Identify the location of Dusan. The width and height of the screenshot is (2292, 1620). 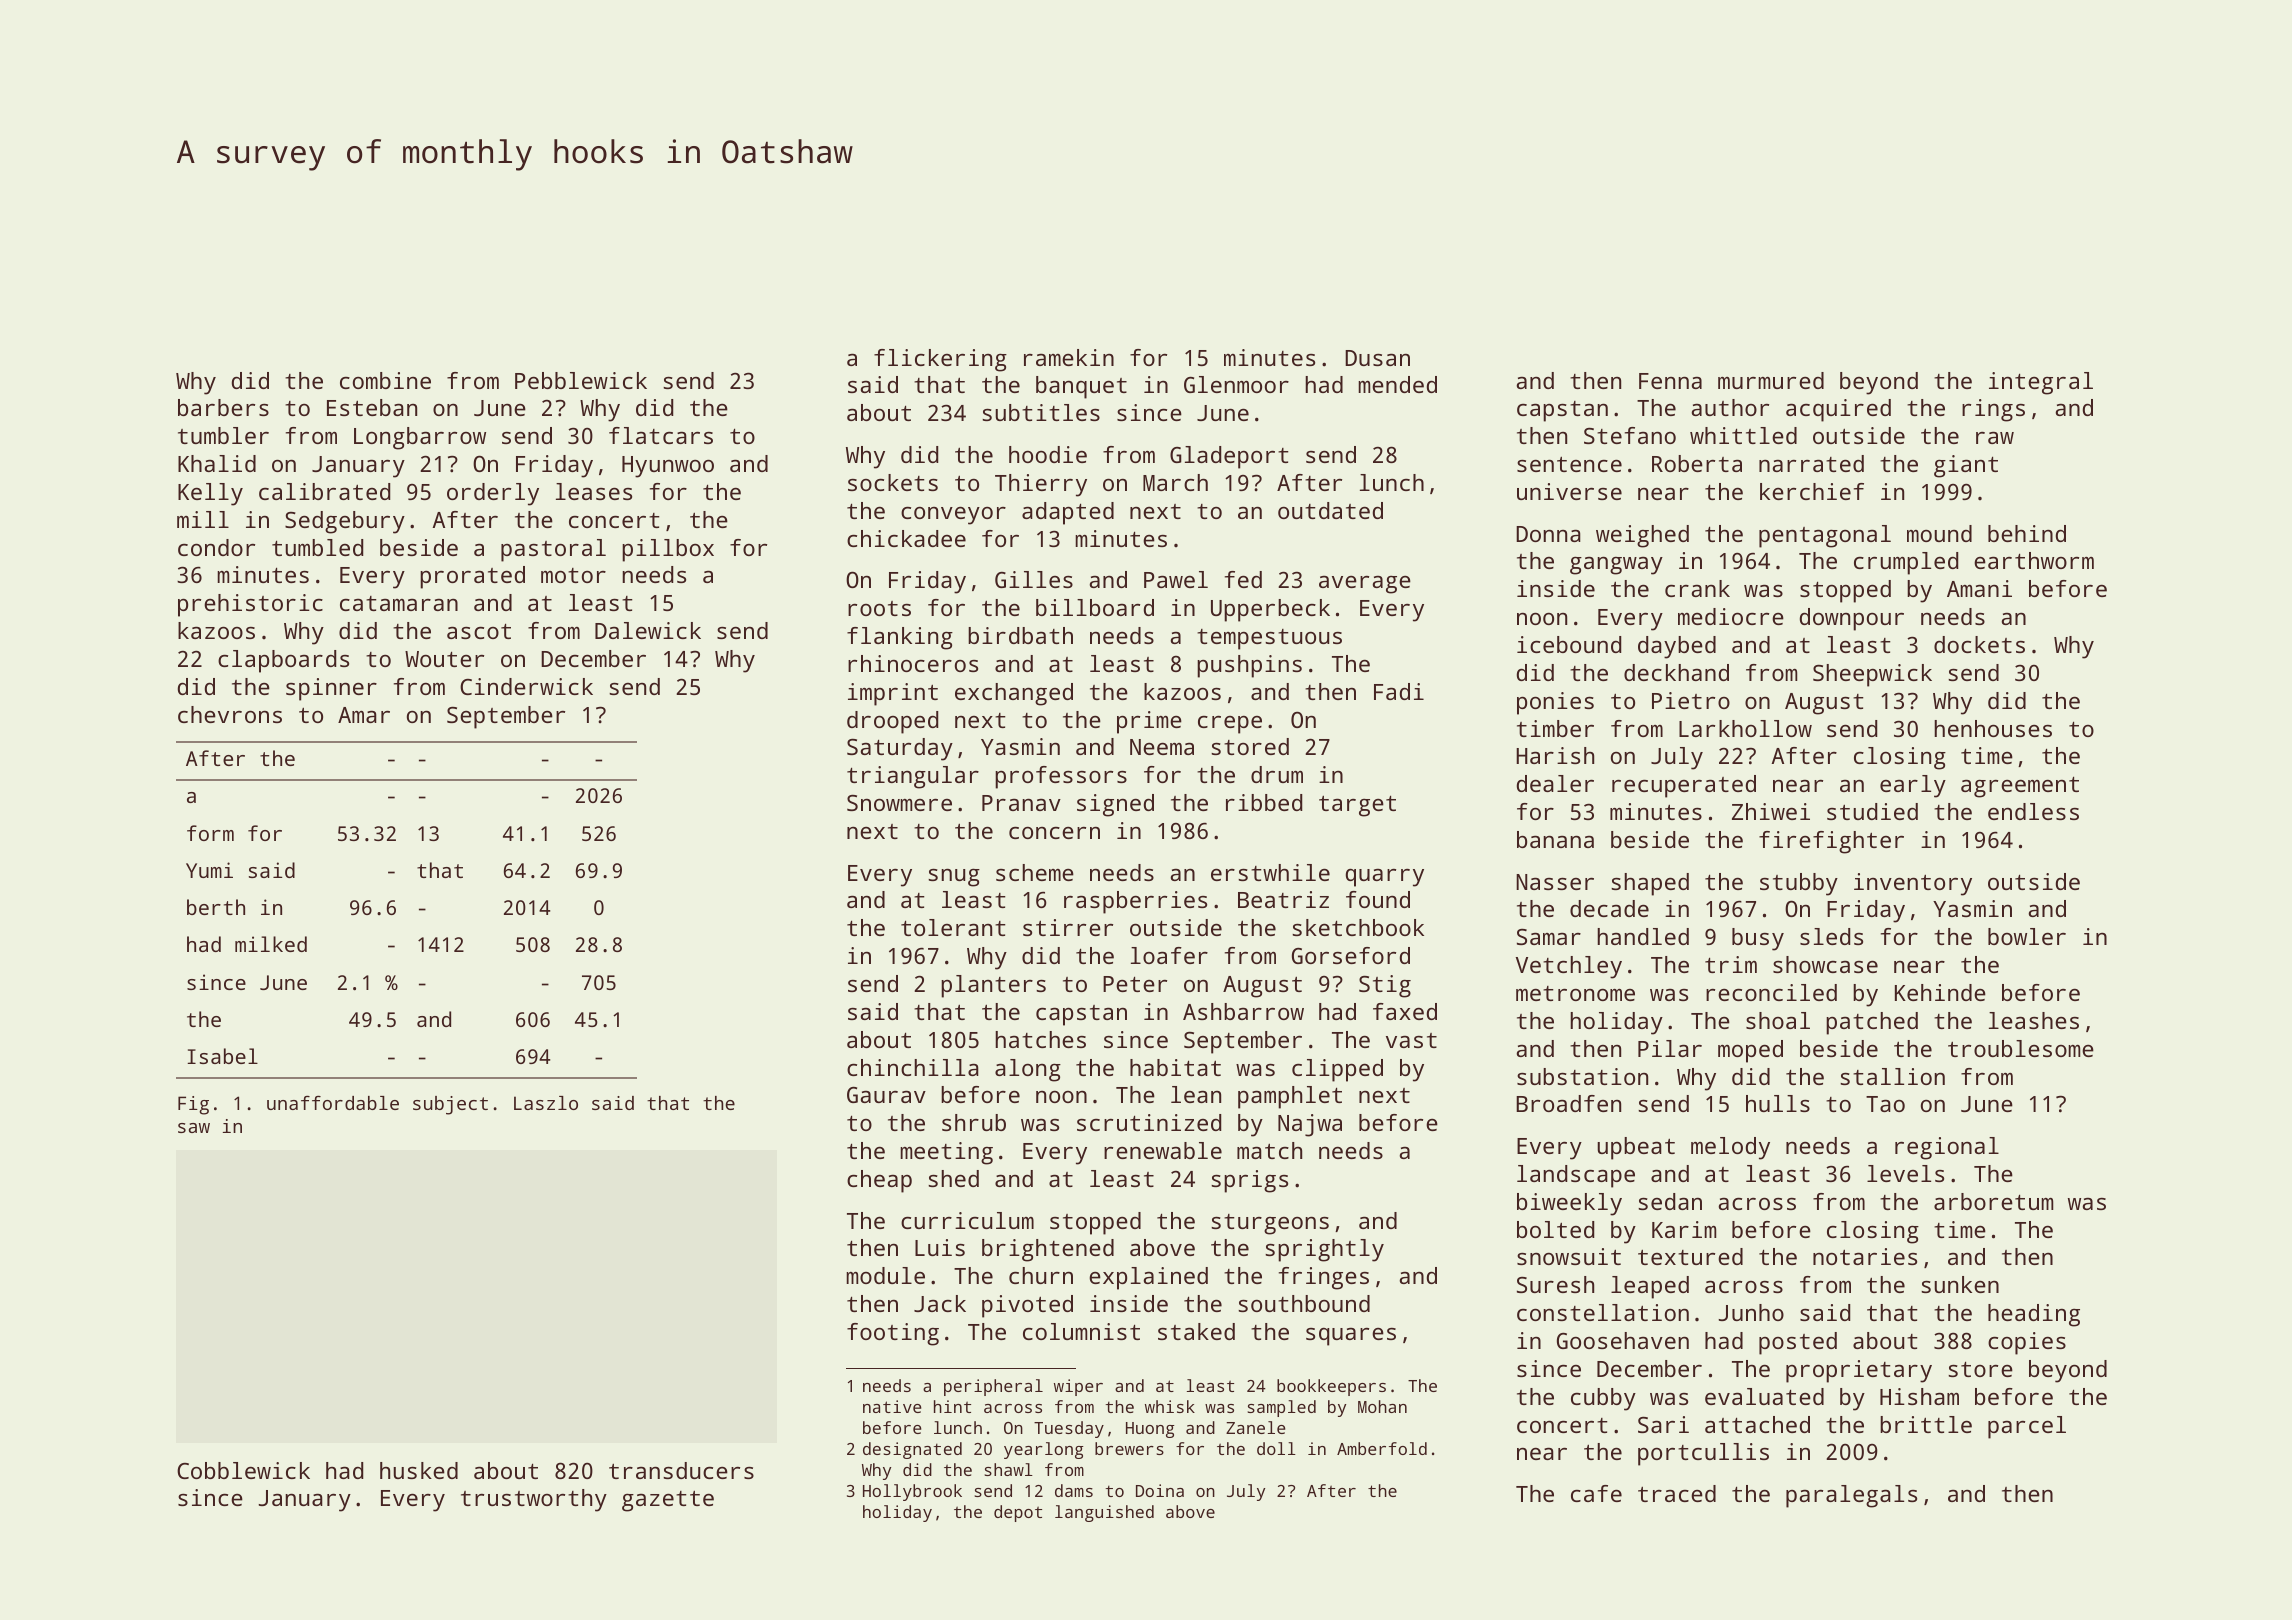
(1377, 358).
